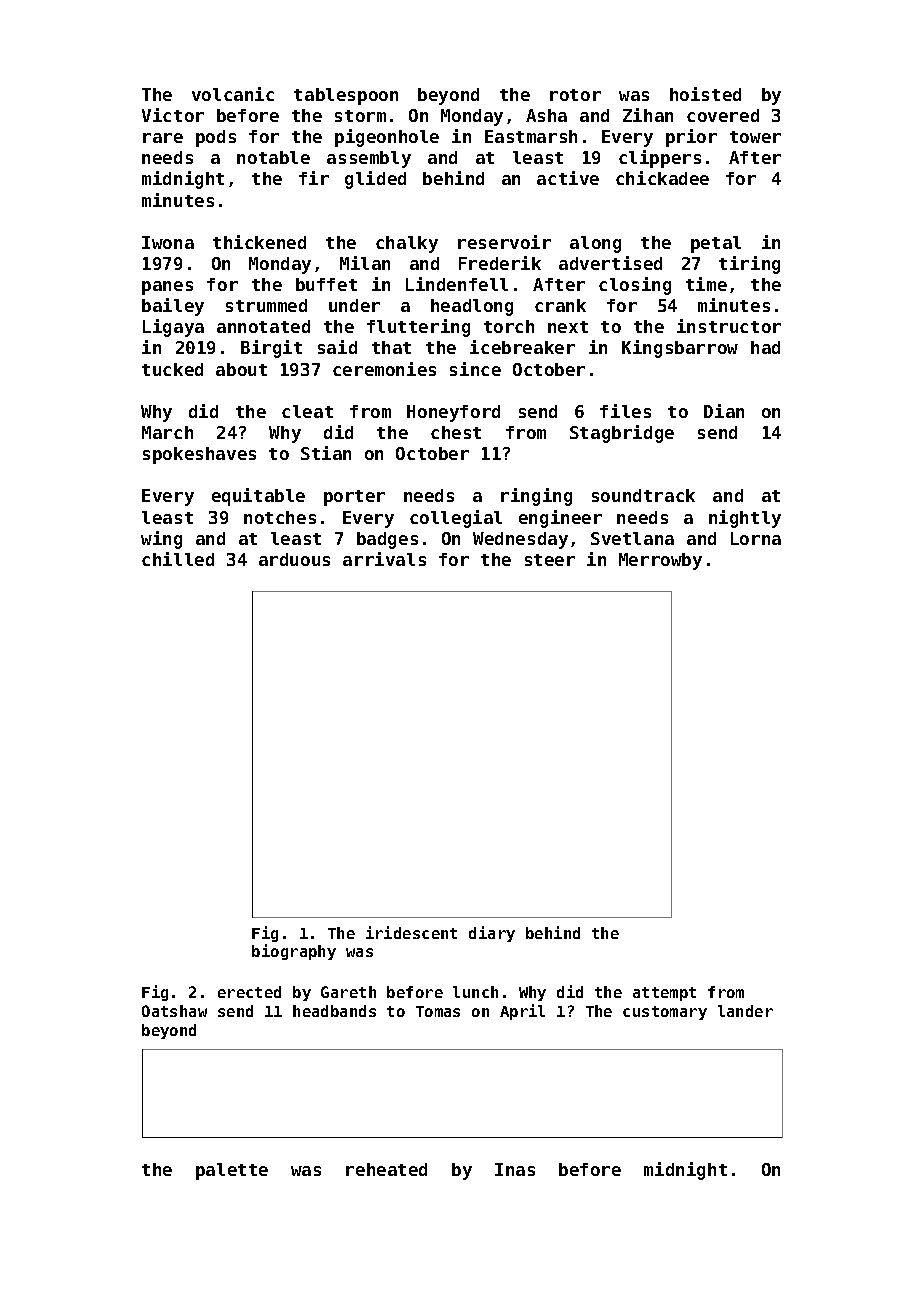 The width and height of the page is (924, 1314). Describe the element at coordinates (765, 347) in the page. I see `had` at that location.
